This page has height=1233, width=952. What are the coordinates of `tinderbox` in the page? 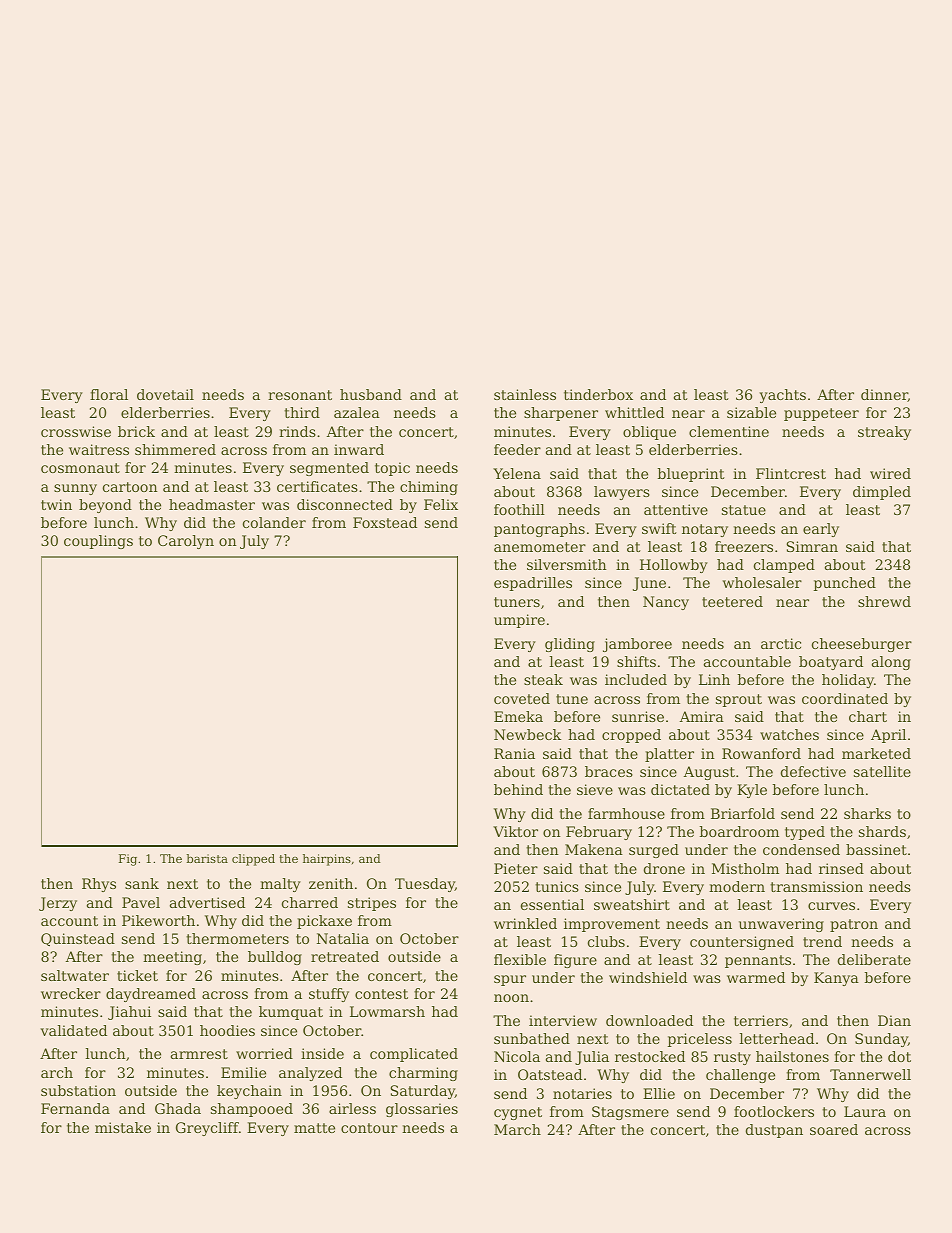 It's located at (598, 394).
